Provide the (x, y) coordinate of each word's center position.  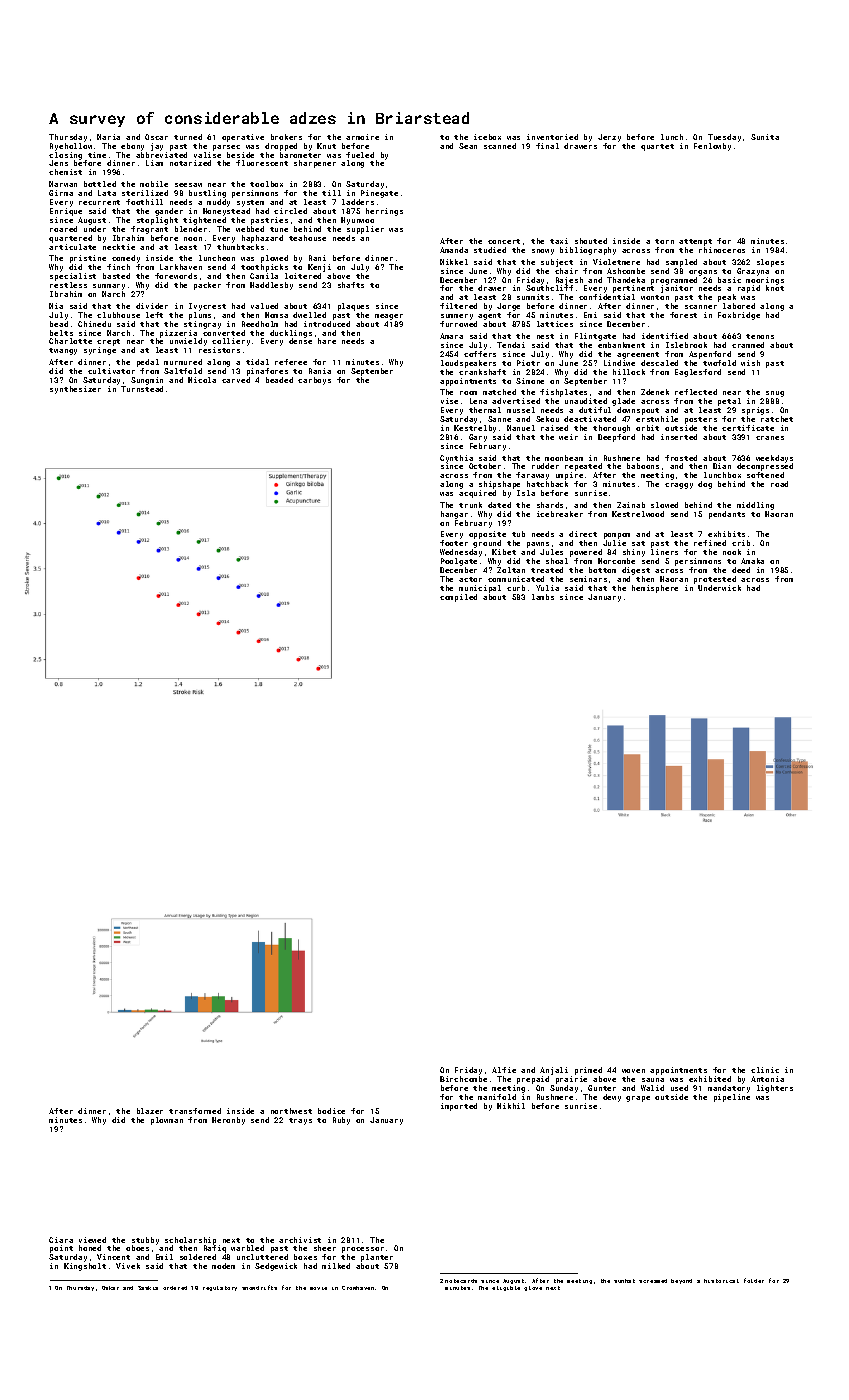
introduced (327, 324)
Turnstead (142, 389)
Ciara (61, 1240)
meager (389, 317)
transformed (195, 1111)
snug (775, 394)
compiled (458, 598)
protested (715, 580)
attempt (695, 242)
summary (109, 287)
